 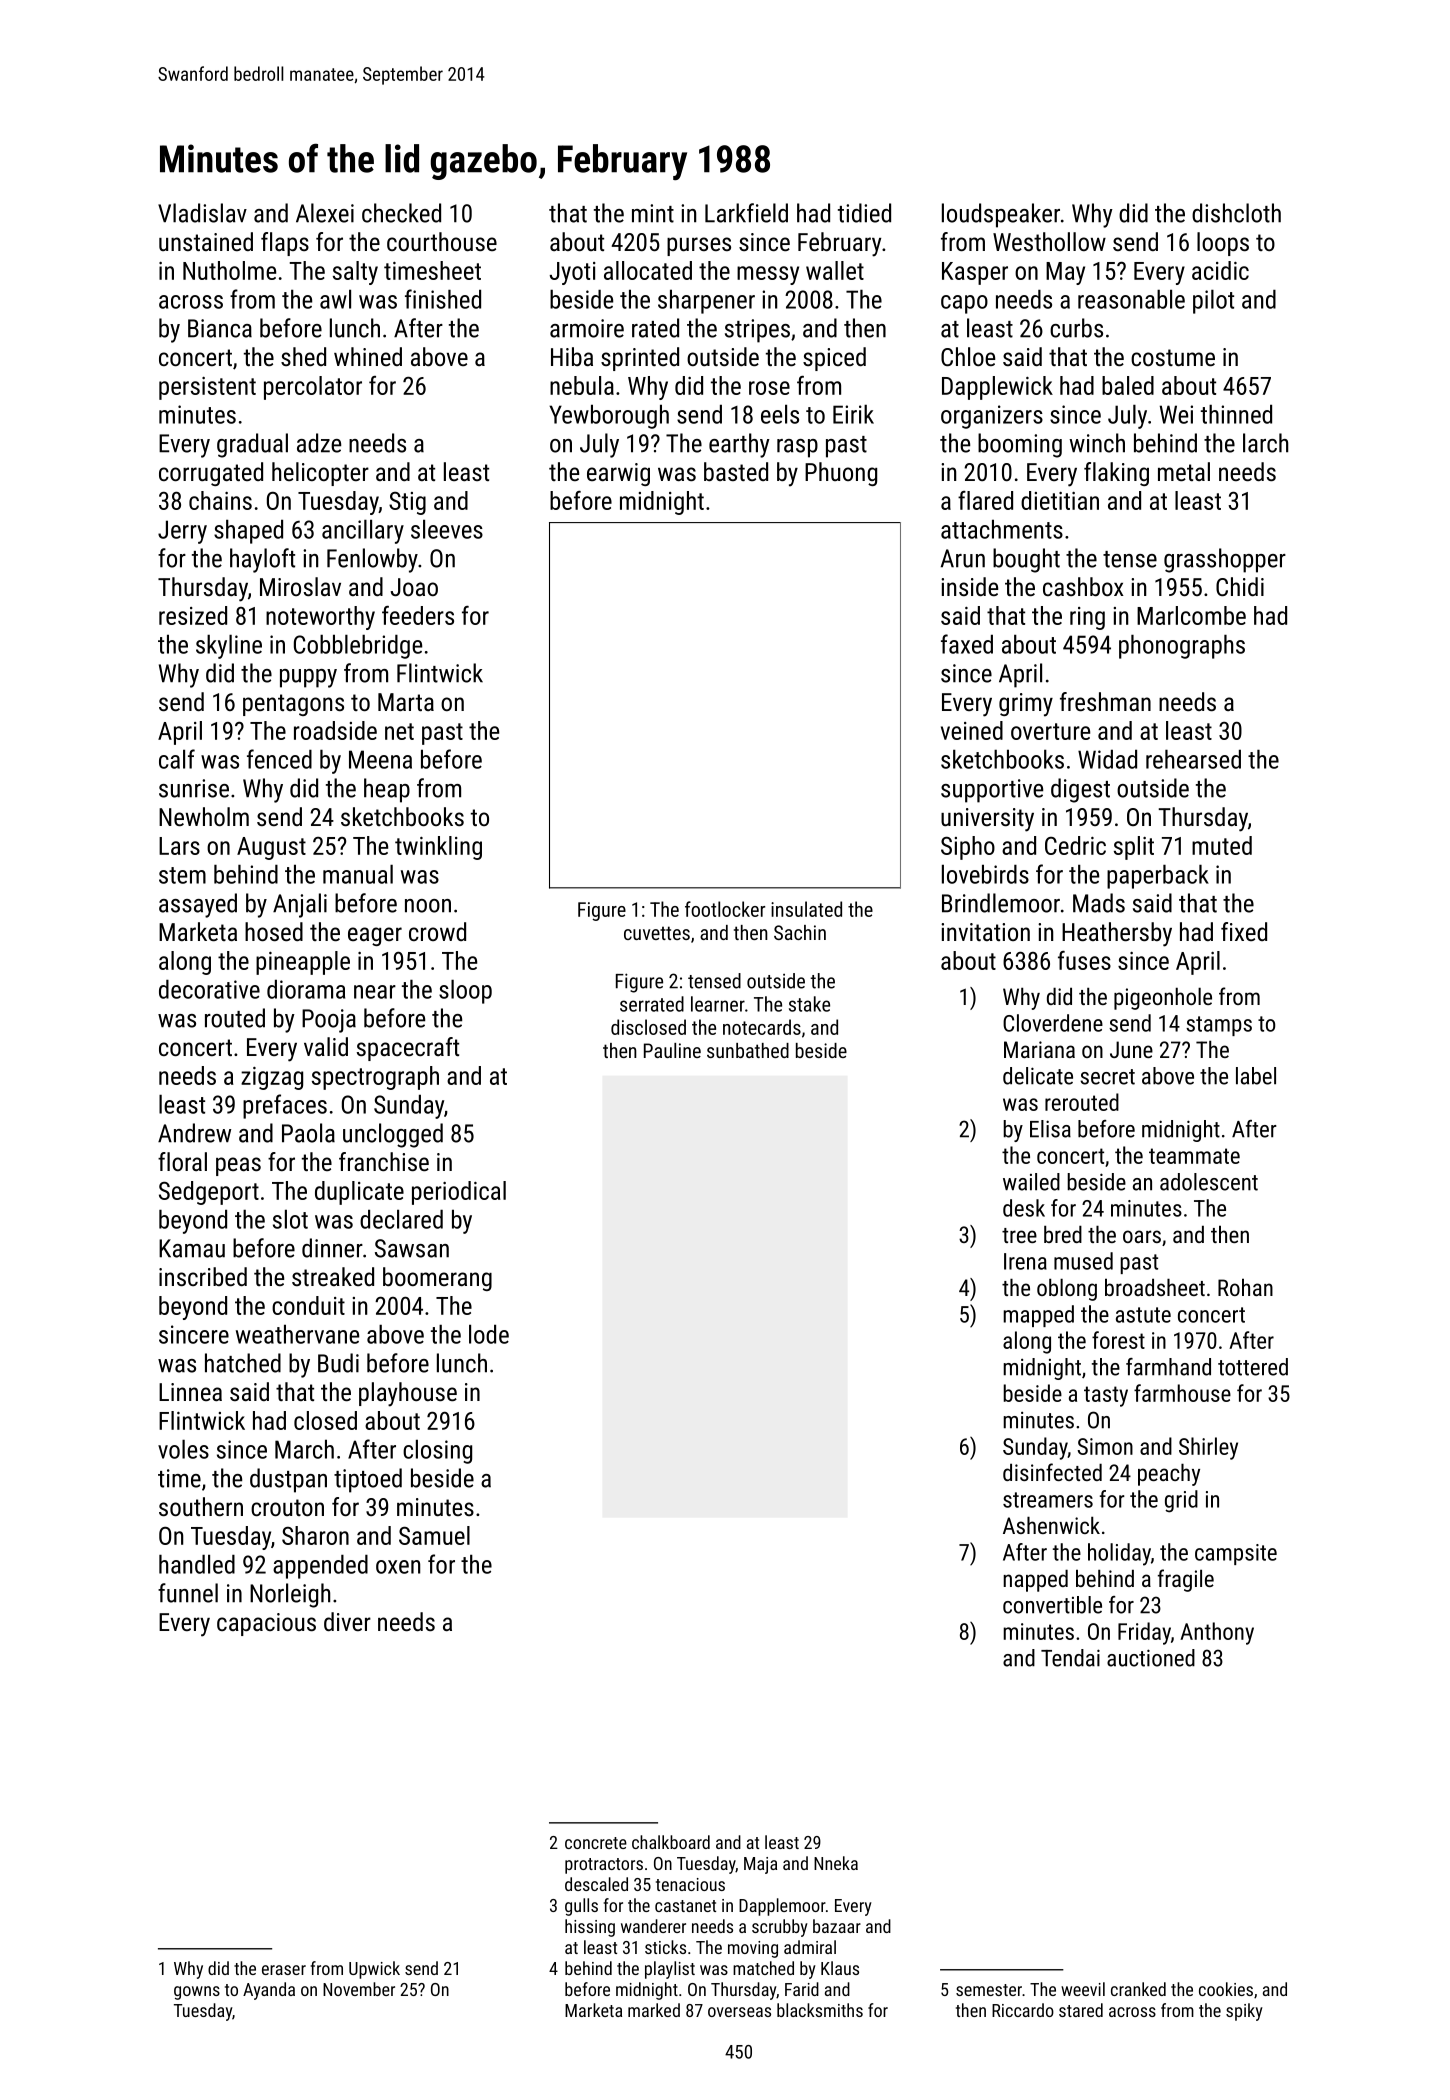 I want to click on Anthony, so click(x=1217, y=1633).
